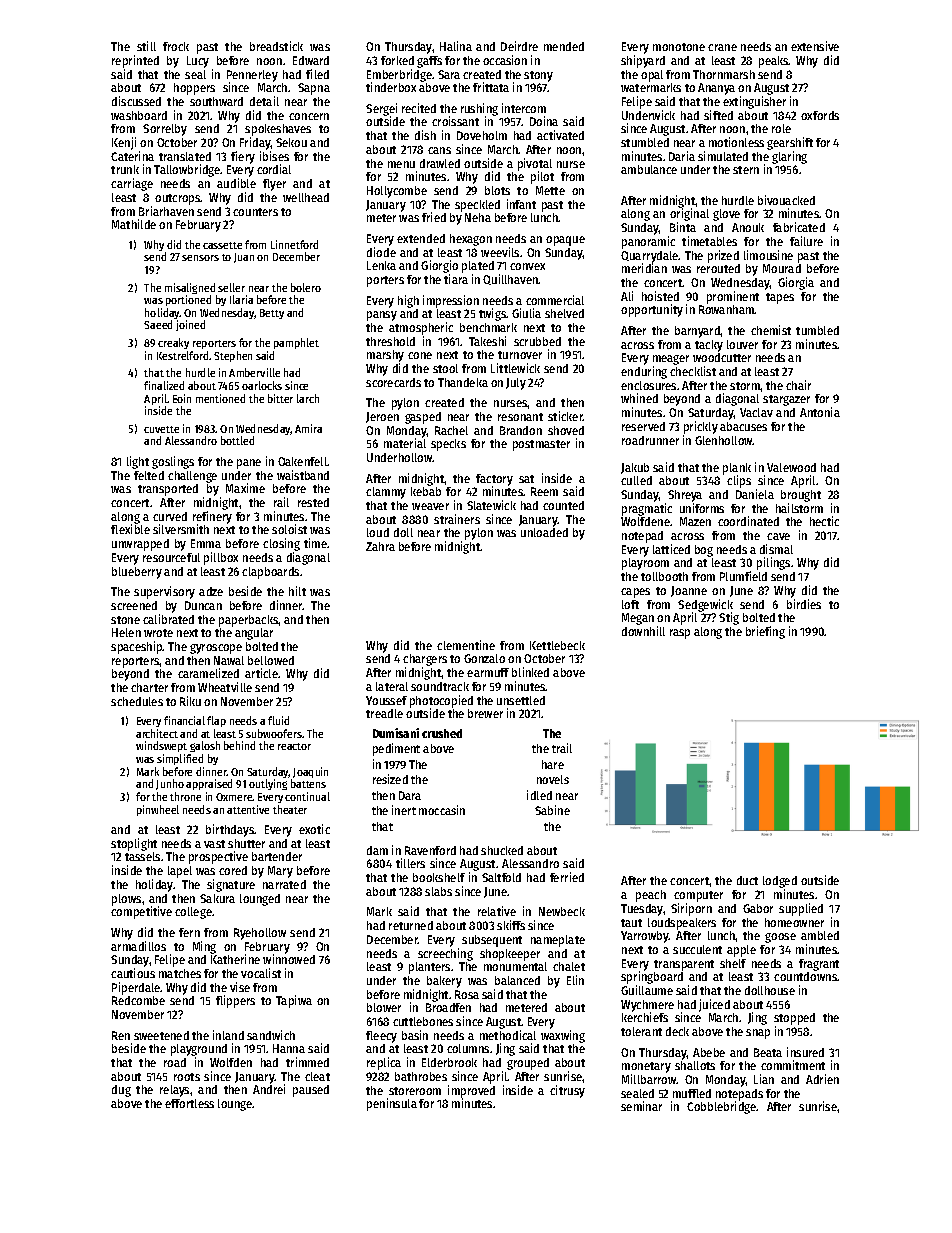 This image has height=1233, width=952. Describe the element at coordinates (269, 1089) in the image. I see `Andrei` at that location.
